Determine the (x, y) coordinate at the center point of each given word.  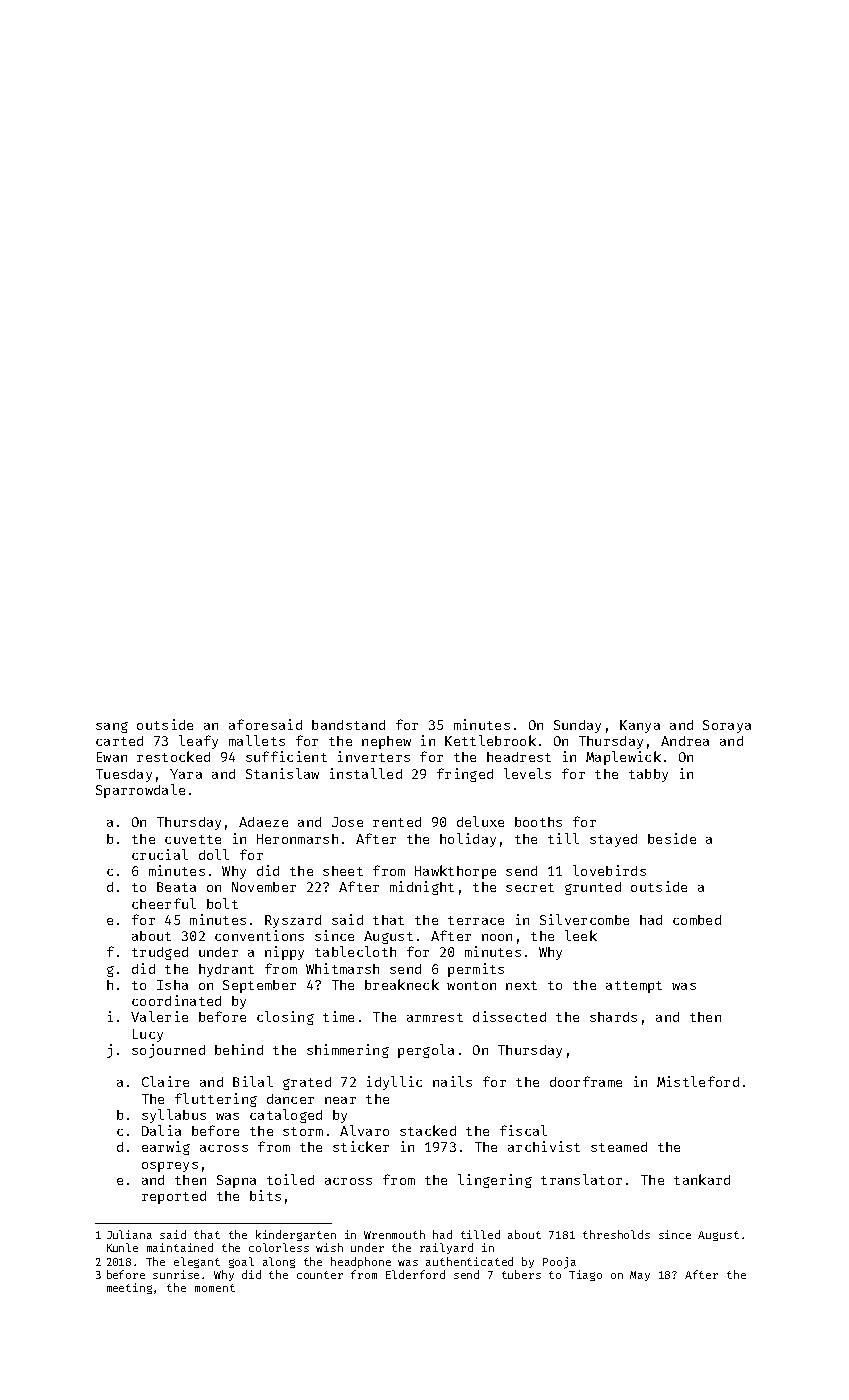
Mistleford (698, 1081)
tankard (702, 1179)
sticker (361, 1146)
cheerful (164, 903)
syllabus (174, 1116)
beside (672, 838)
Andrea (685, 741)
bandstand (348, 725)
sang (112, 727)
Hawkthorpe (455, 872)
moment (215, 1288)
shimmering (348, 1051)
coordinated (176, 1000)
